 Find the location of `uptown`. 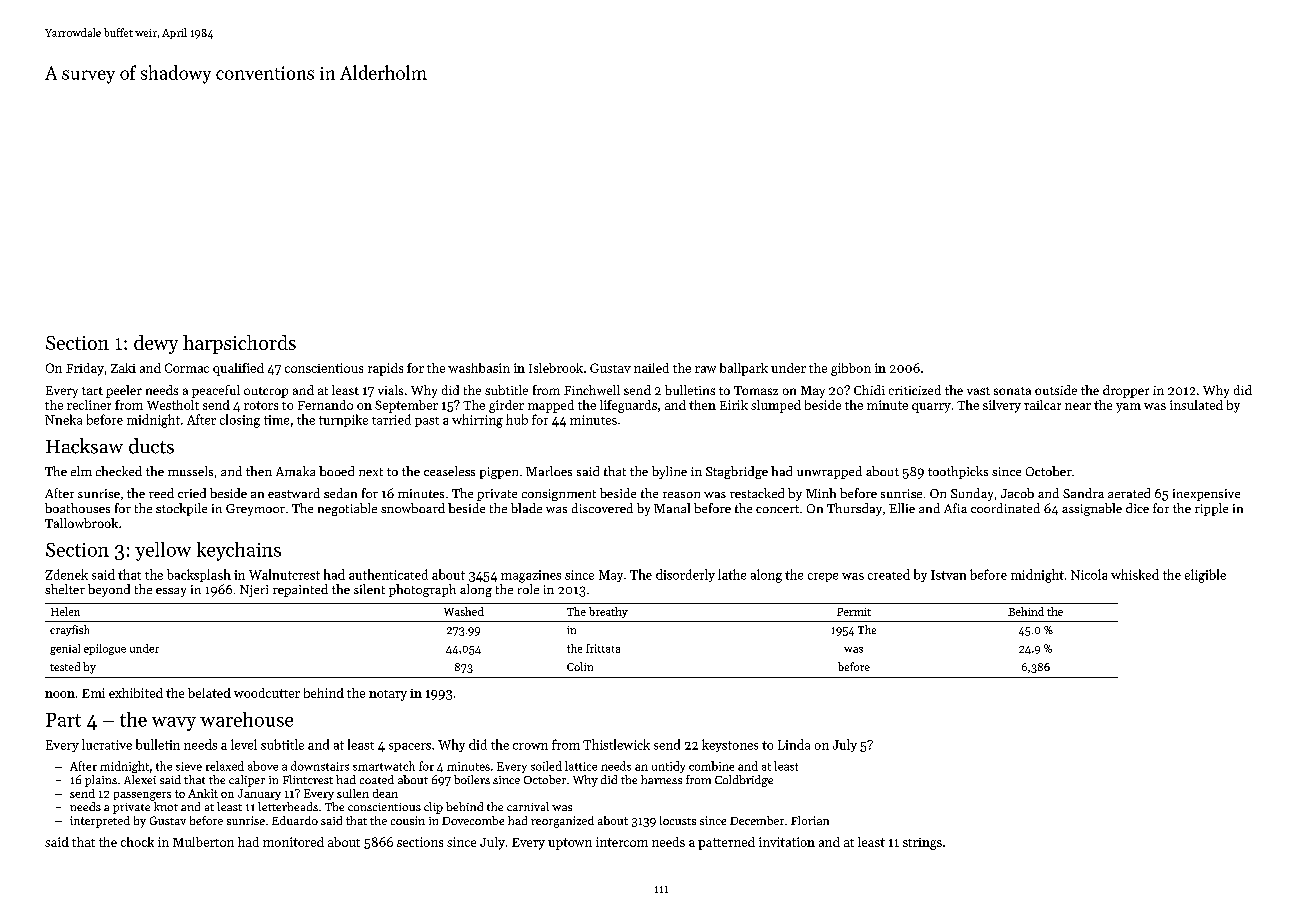

uptown is located at coordinates (570, 844).
